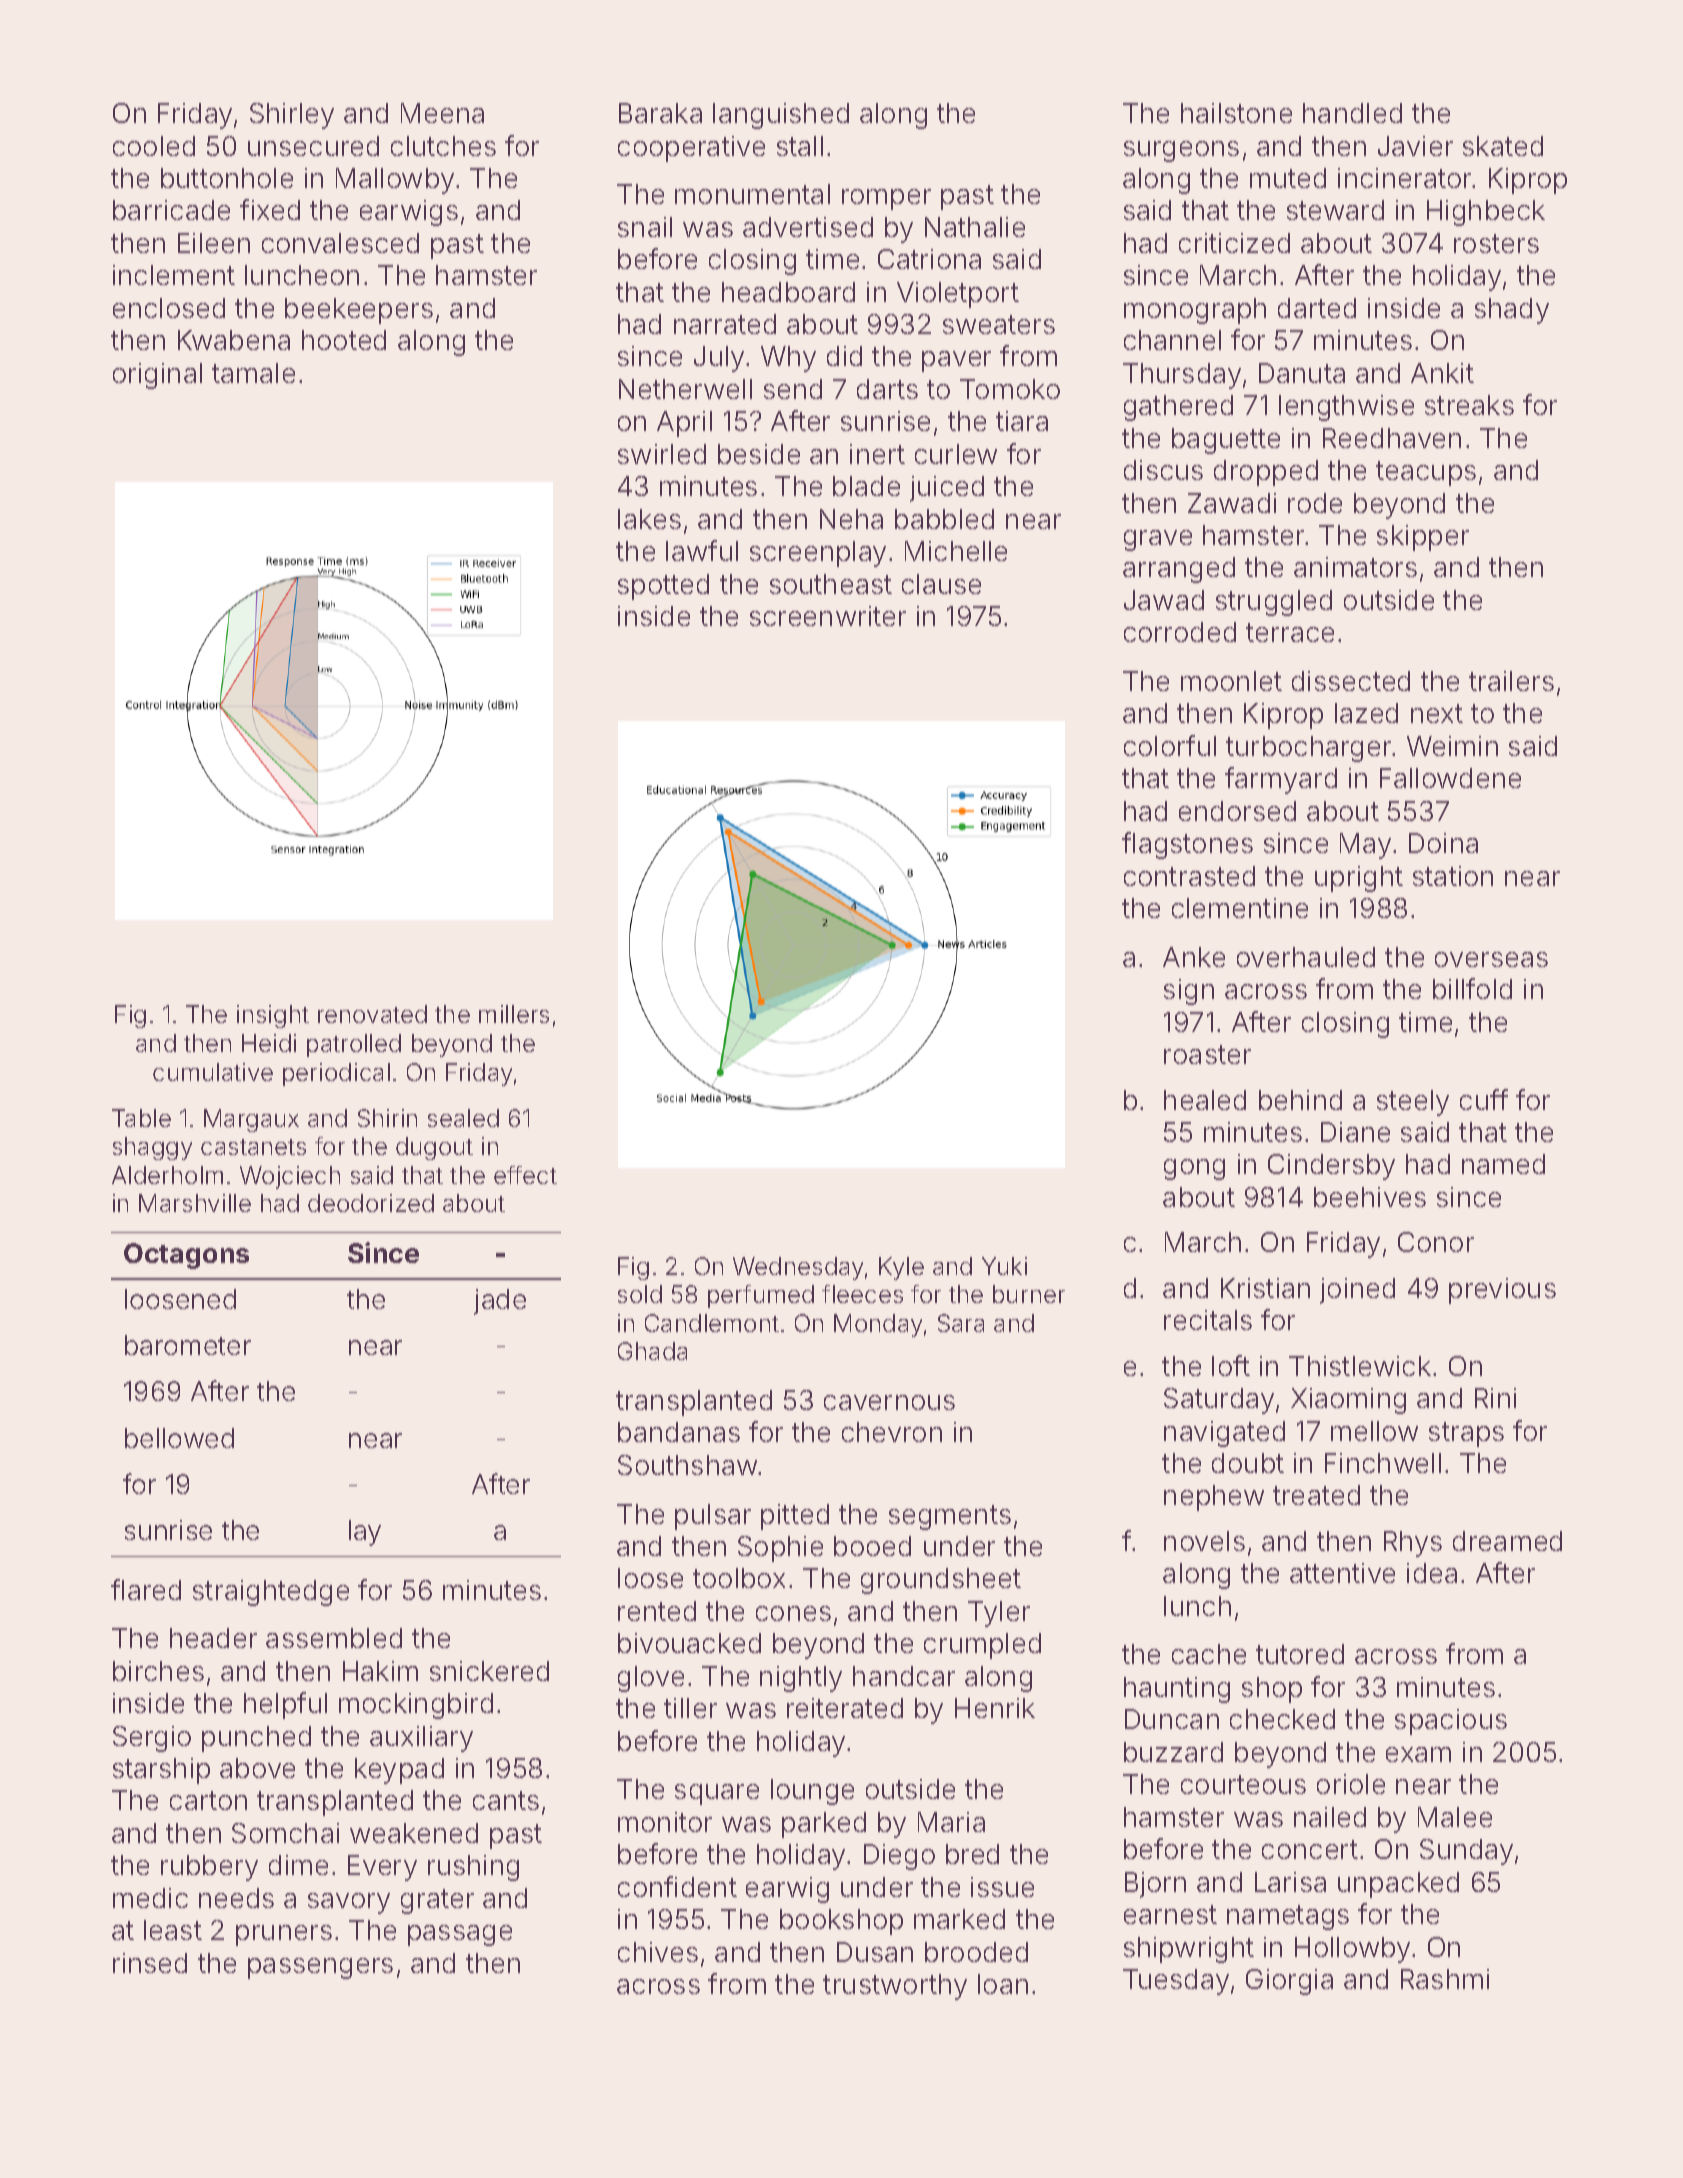  Describe the element at coordinates (956, 361) in the screenshot. I see `paver` at that location.
